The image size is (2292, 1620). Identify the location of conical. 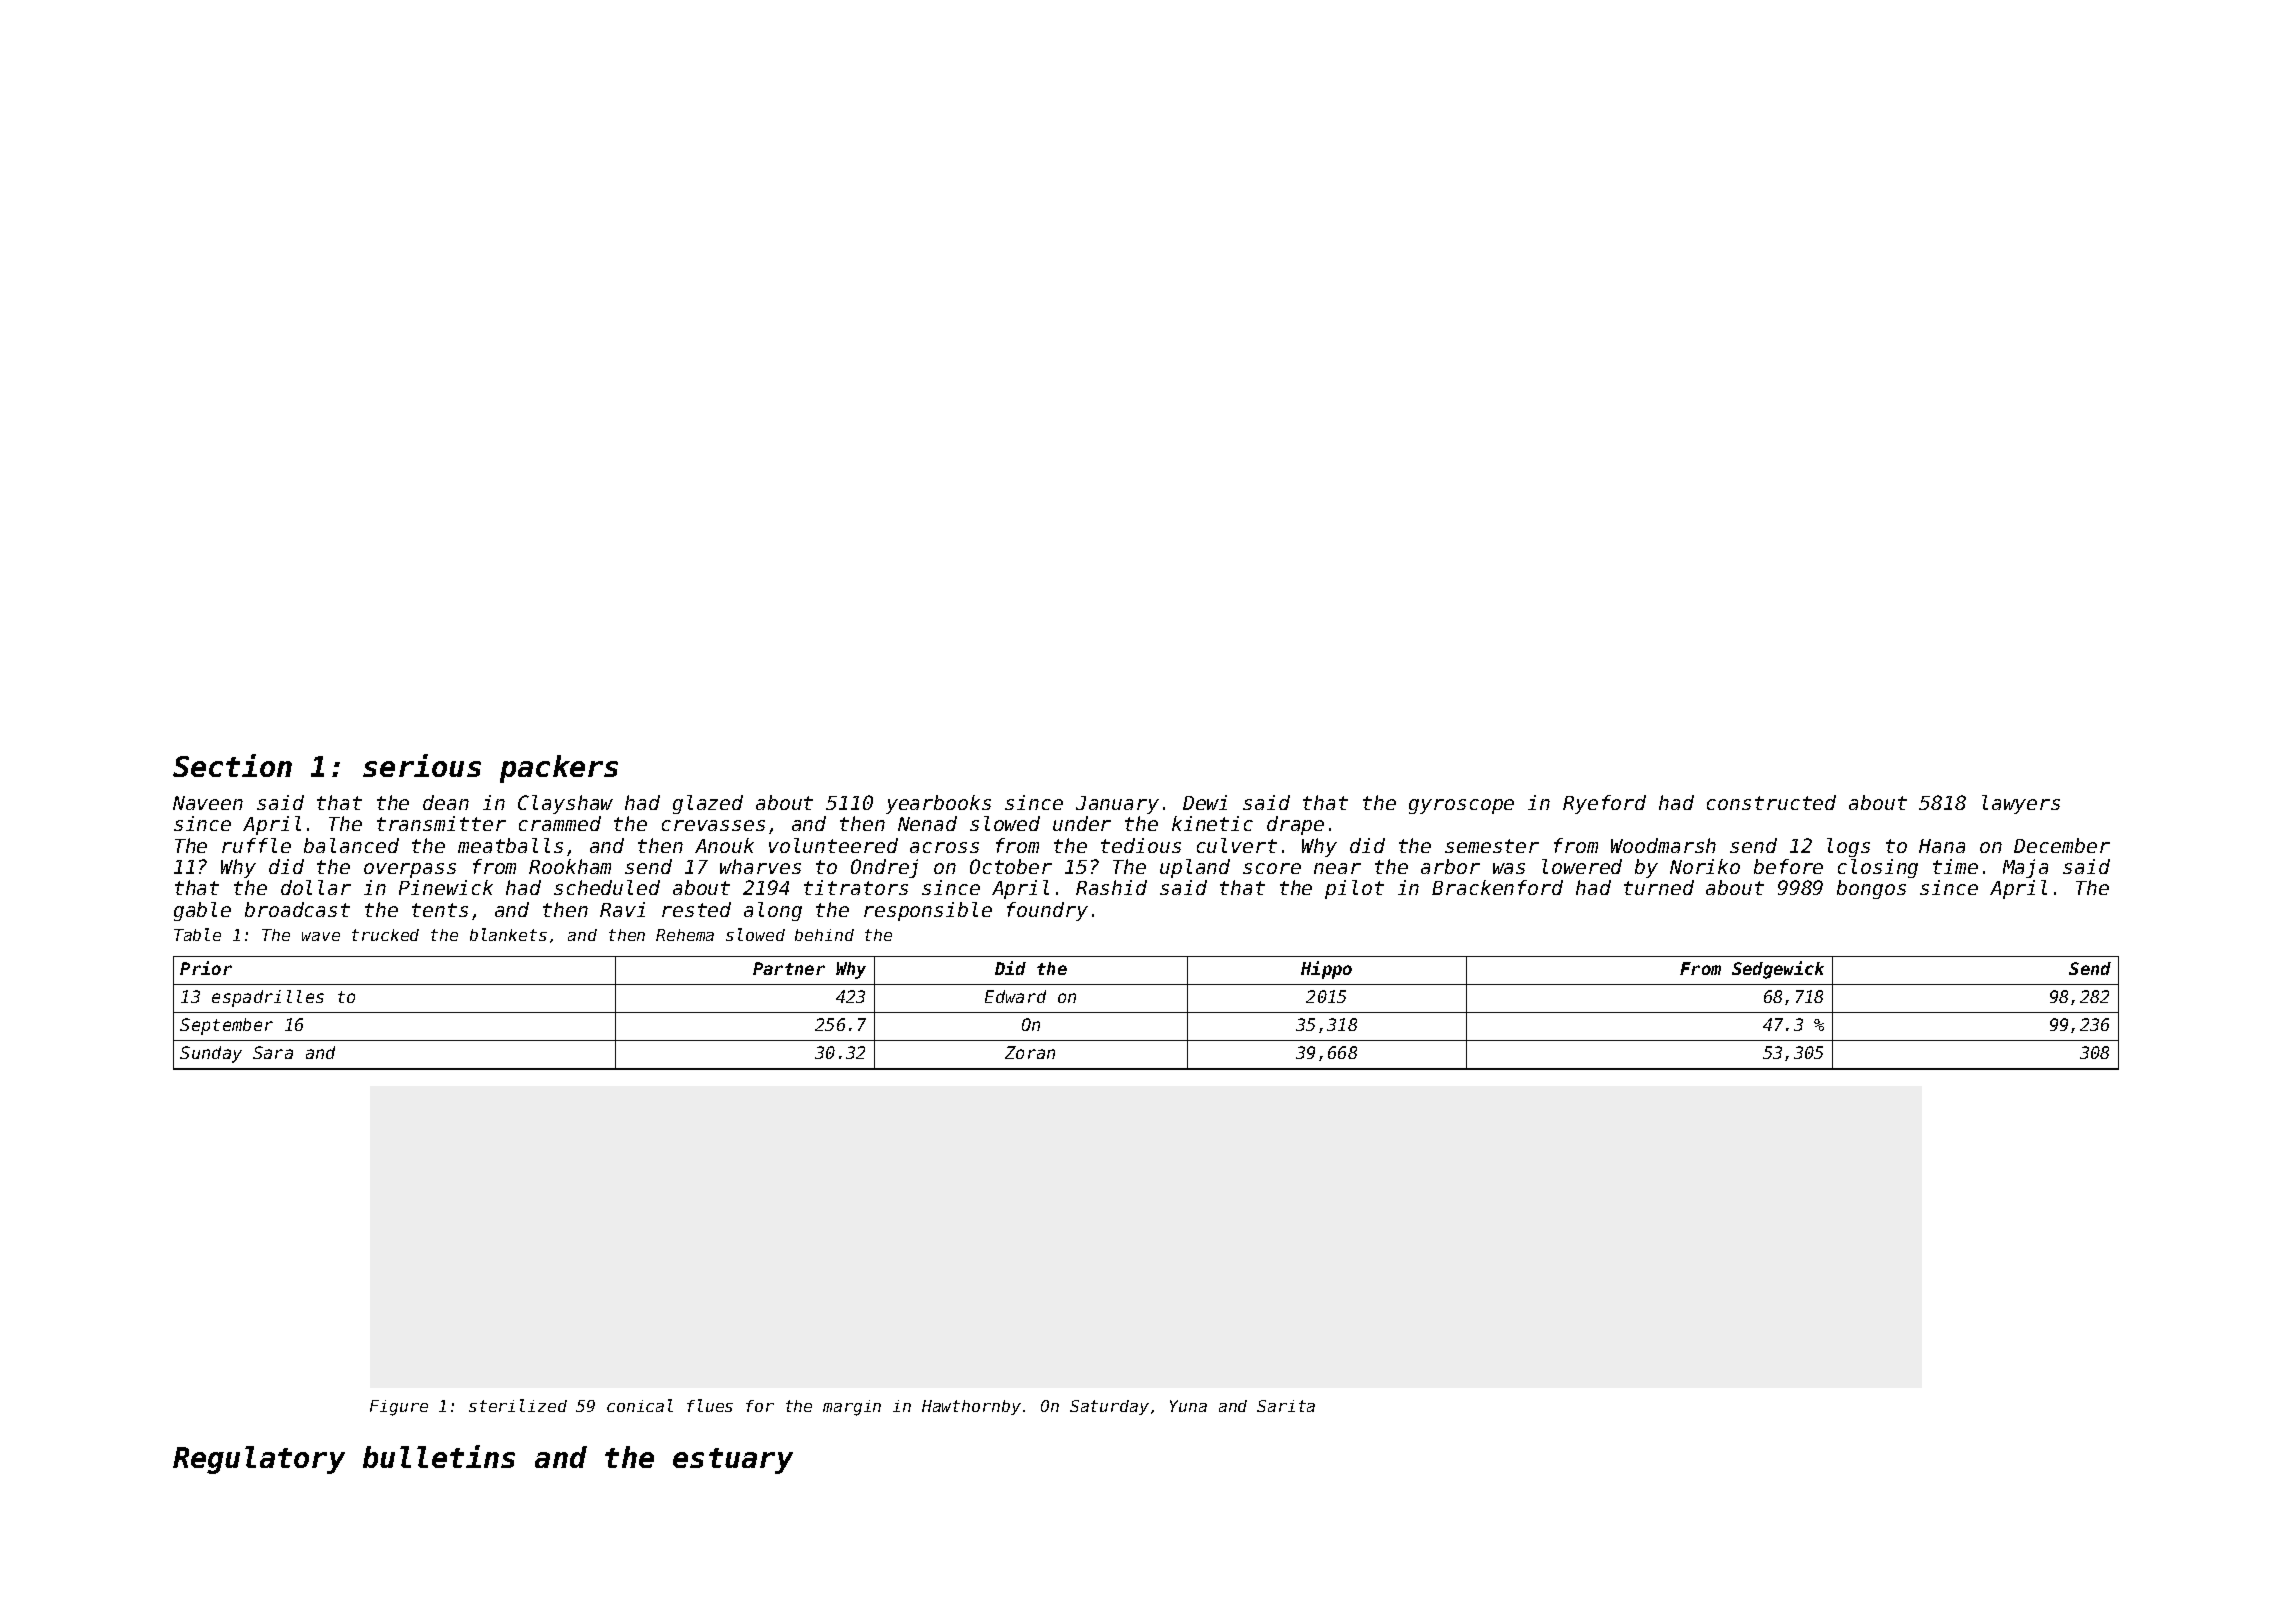
(640, 1405).
